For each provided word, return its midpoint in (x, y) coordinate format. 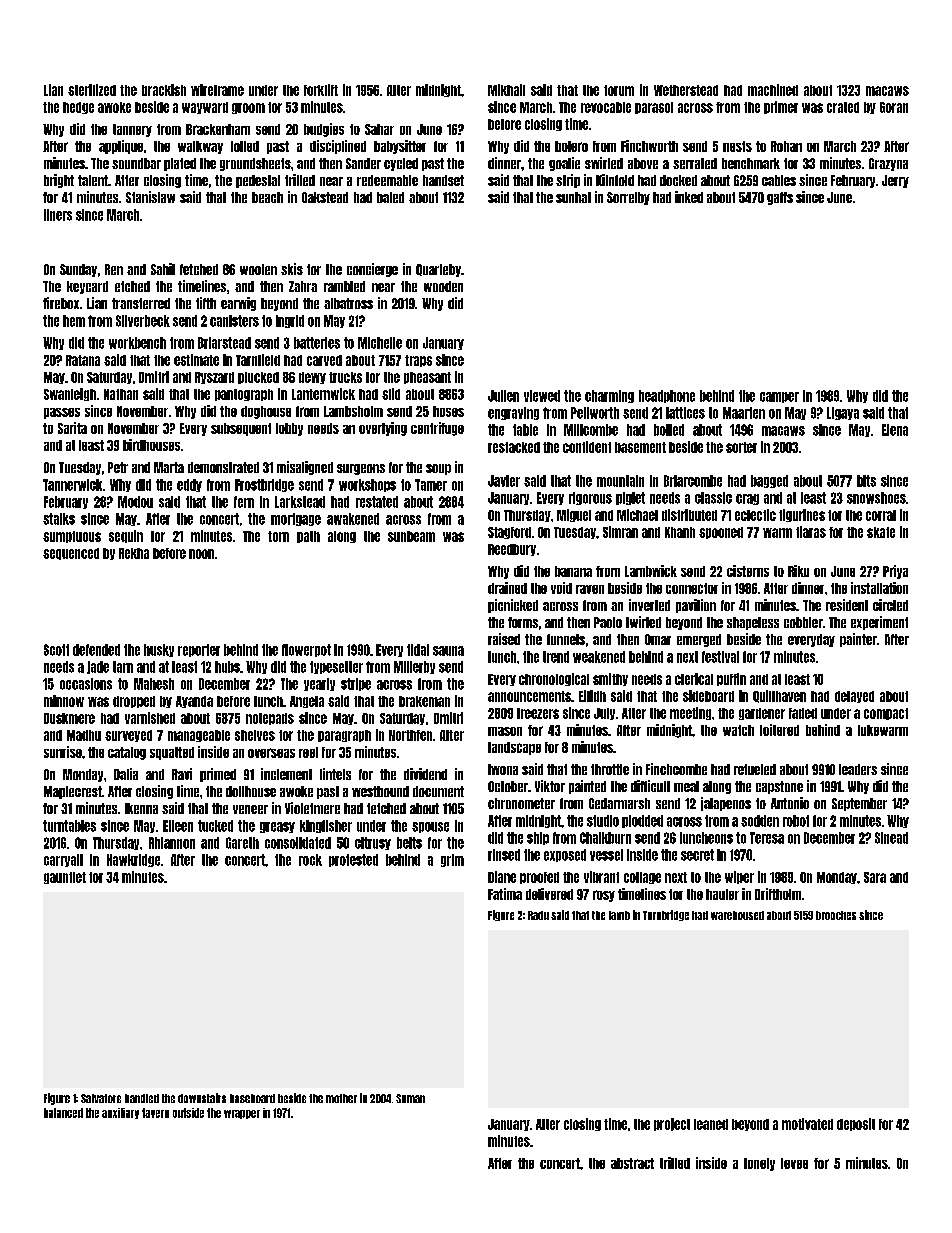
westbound (380, 791)
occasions (86, 684)
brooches (836, 915)
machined (773, 90)
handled (142, 1098)
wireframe (217, 90)
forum (619, 90)
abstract (632, 1163)
